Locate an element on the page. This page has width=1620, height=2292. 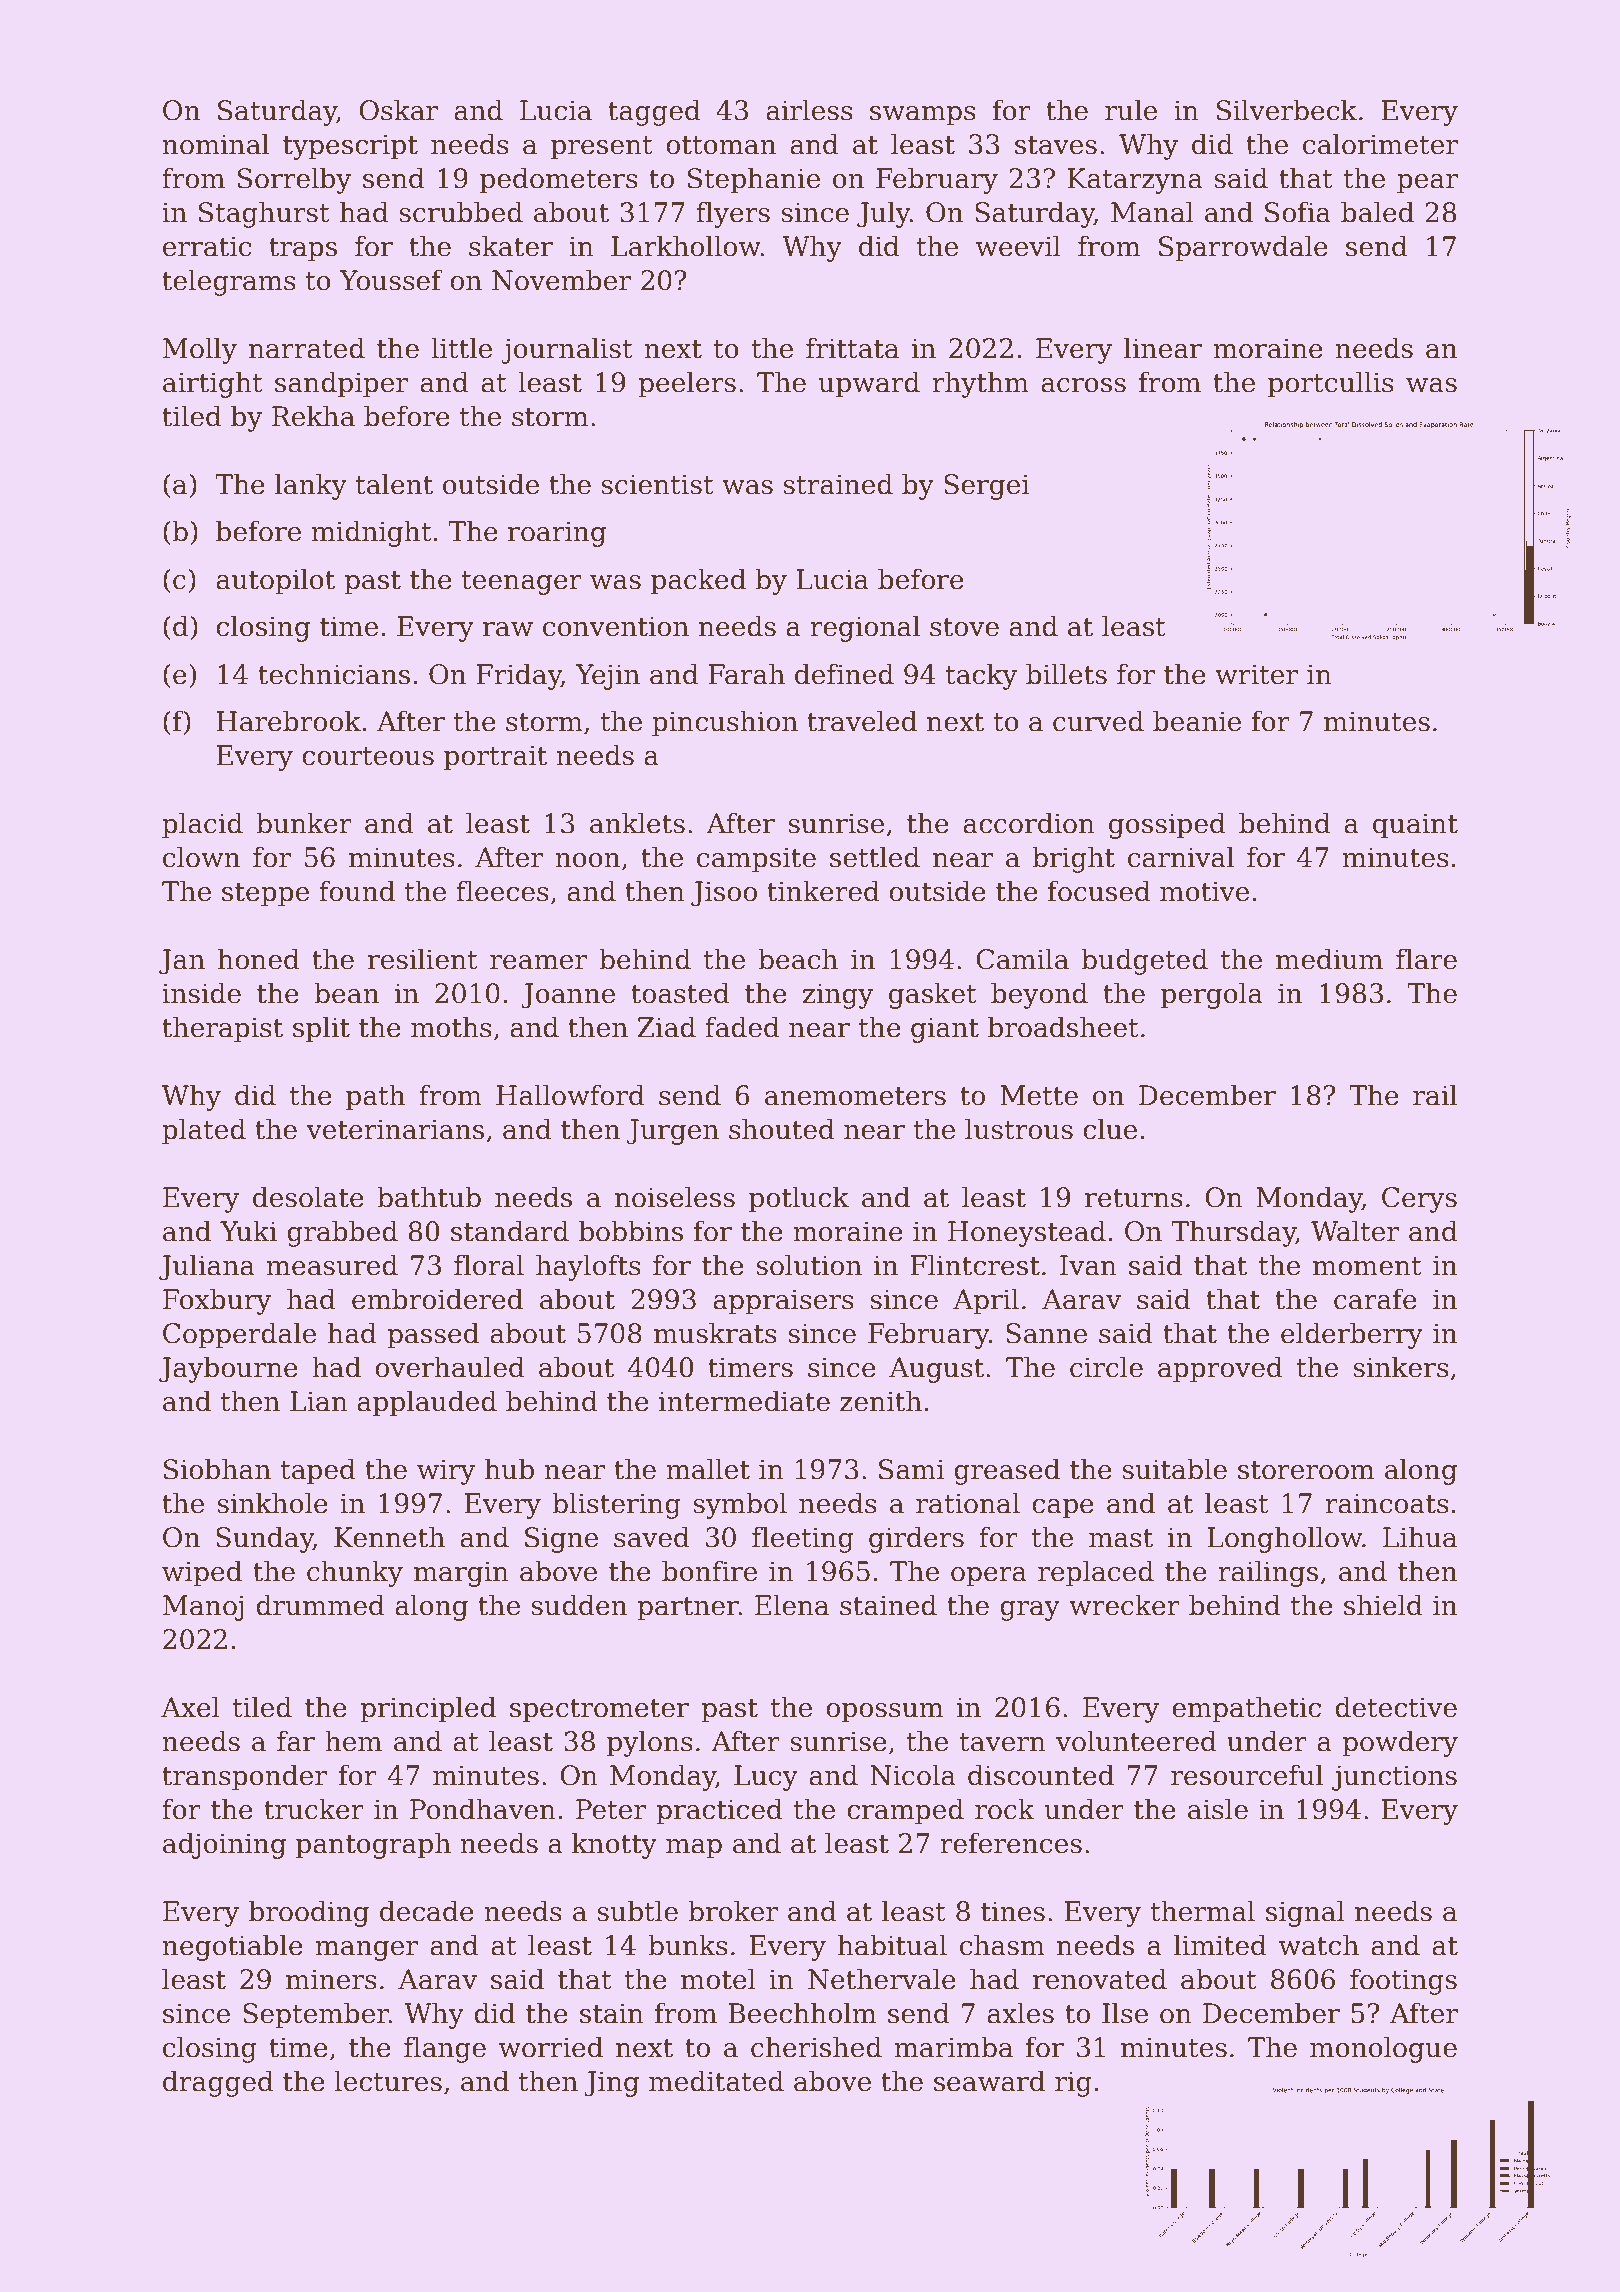
measured is located at coordinates (332, 1265).
